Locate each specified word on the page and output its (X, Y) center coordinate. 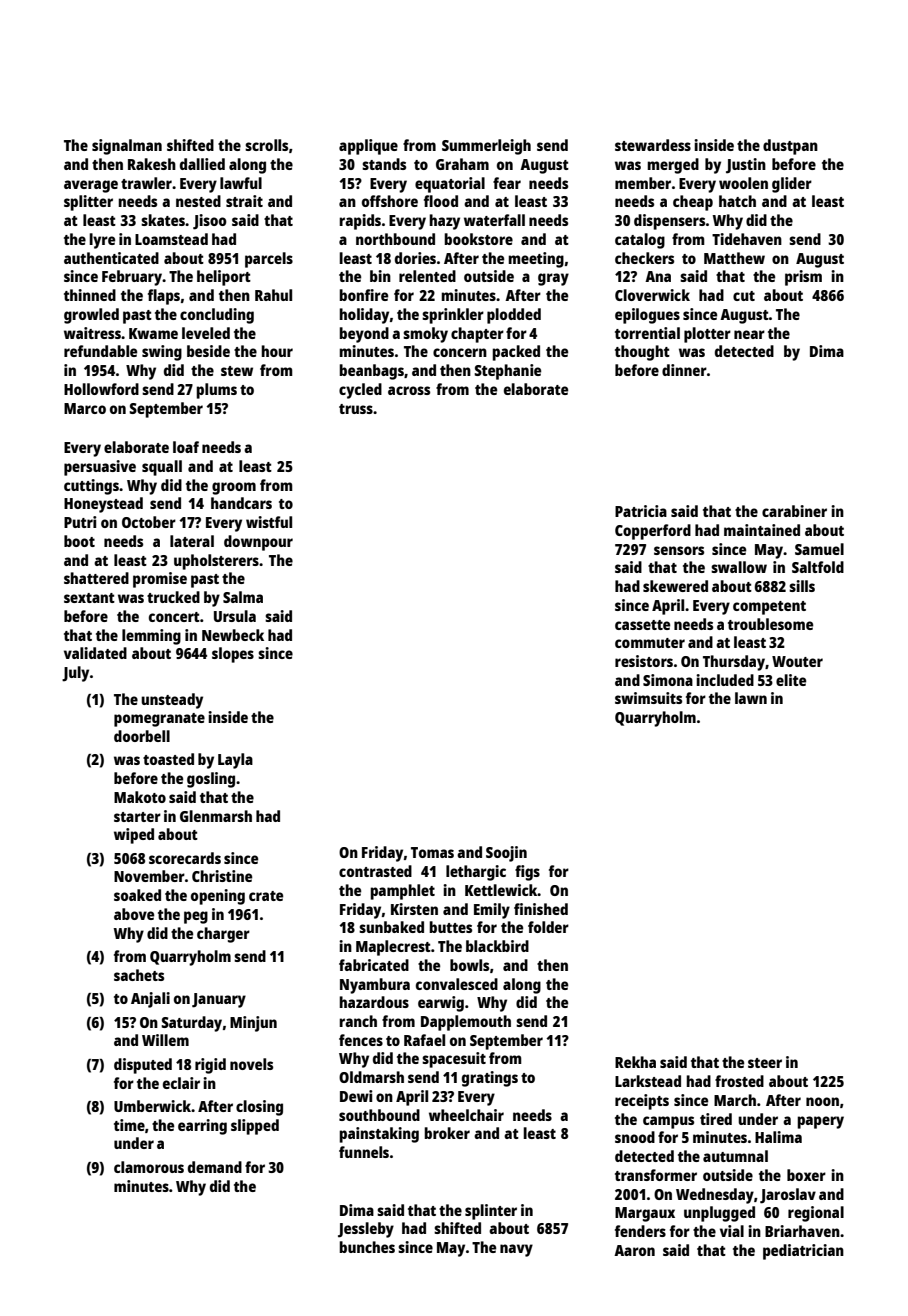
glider (792, 185)
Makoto (140, 797)
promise (160, 580)
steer (765, 1063)
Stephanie (507, 372)
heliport (224, 278)
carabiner (794, 511)
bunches (367, 1247)
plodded (514, 316)
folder (548, 927)
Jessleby (366, 1230)
